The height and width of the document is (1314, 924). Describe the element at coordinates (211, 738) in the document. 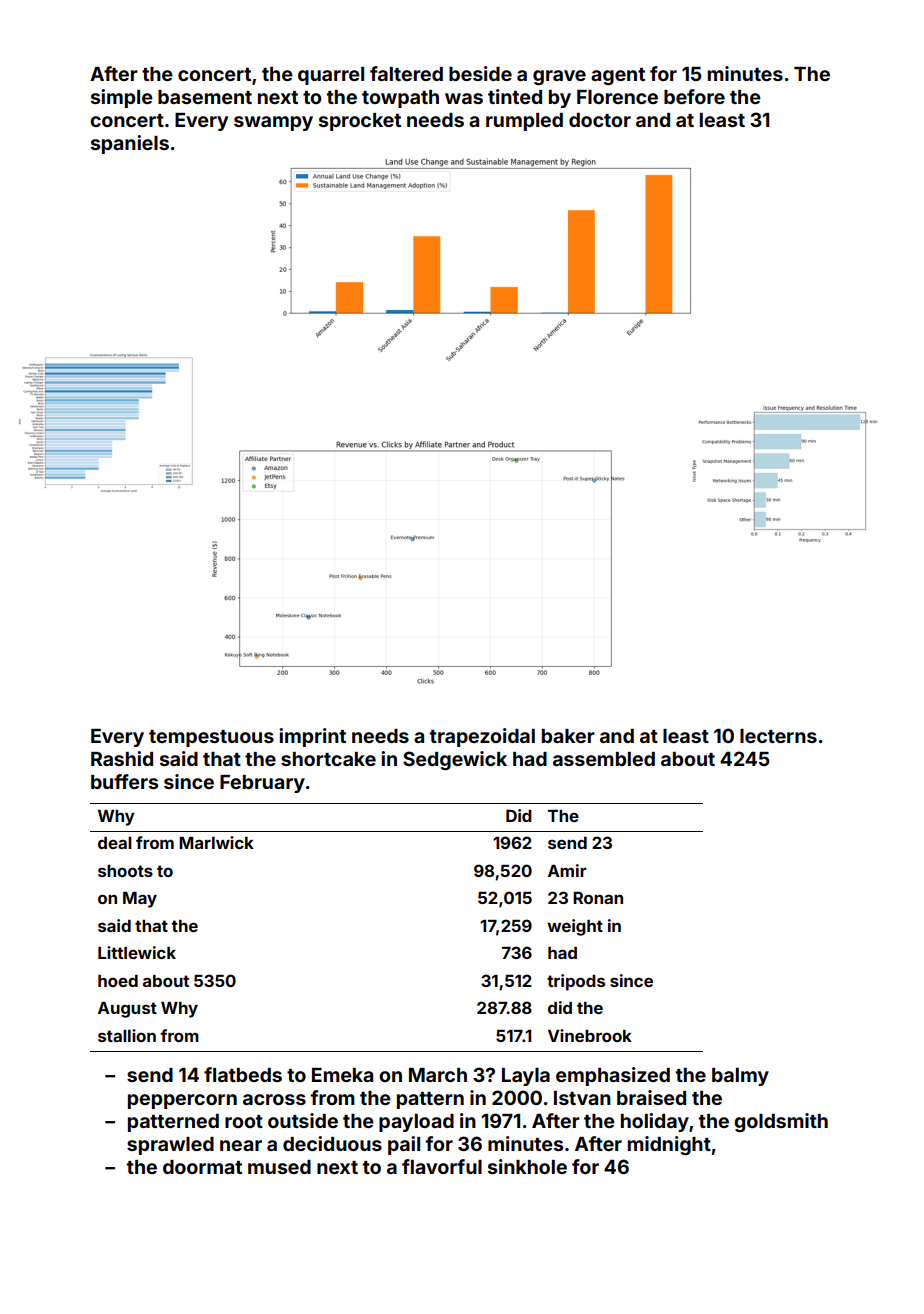

I see `tempestuous` at that location.
